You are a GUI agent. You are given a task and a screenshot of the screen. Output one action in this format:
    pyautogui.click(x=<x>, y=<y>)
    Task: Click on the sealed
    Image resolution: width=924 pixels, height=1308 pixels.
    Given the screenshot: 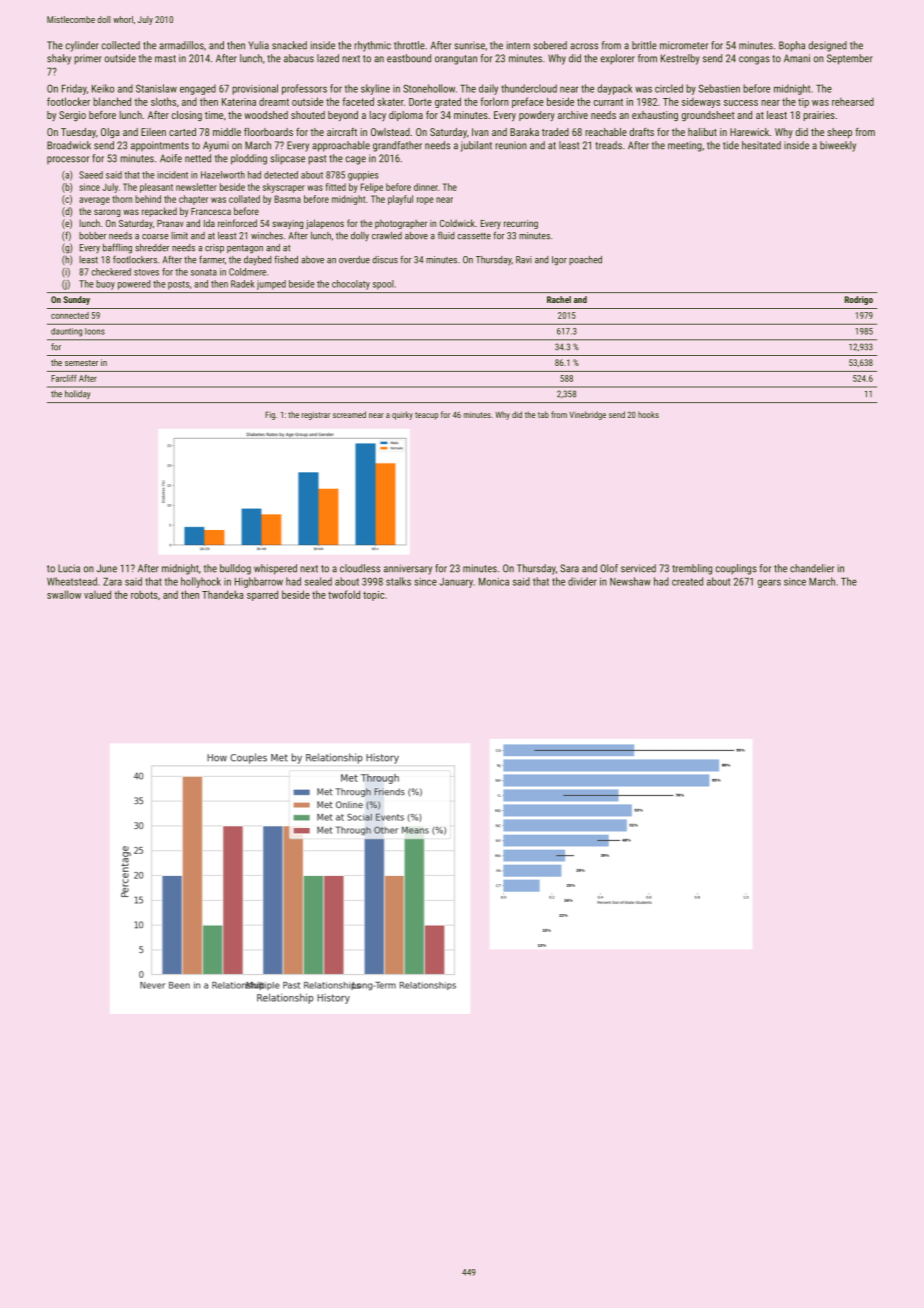 What is the action you would take?
    pyautogui.click(x=318, y=581)
